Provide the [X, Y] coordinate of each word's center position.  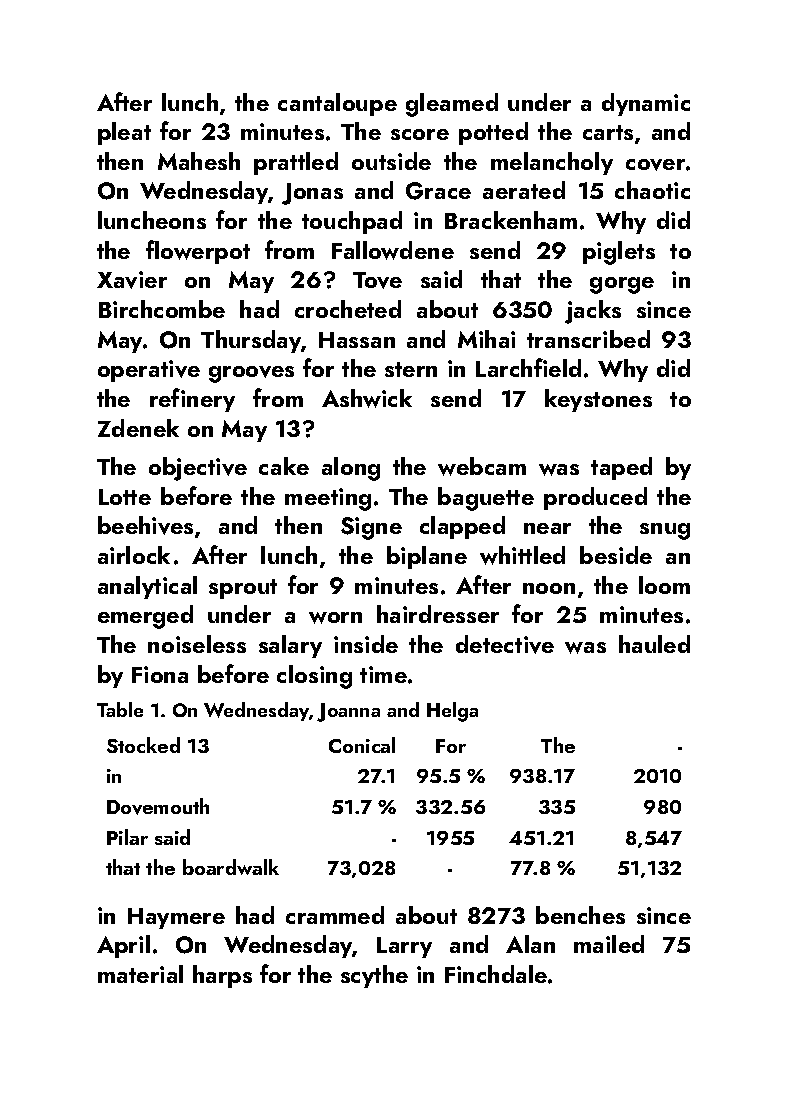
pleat [124, 133]
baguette [486, 499]
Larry [404, 947]
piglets [619, 253]
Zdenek [138, 428]
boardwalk [231, 867]
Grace [438, 191]
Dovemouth [158, 806]
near [547, 528]
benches [580, 915]
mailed [609, 944]
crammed [335, 915]
